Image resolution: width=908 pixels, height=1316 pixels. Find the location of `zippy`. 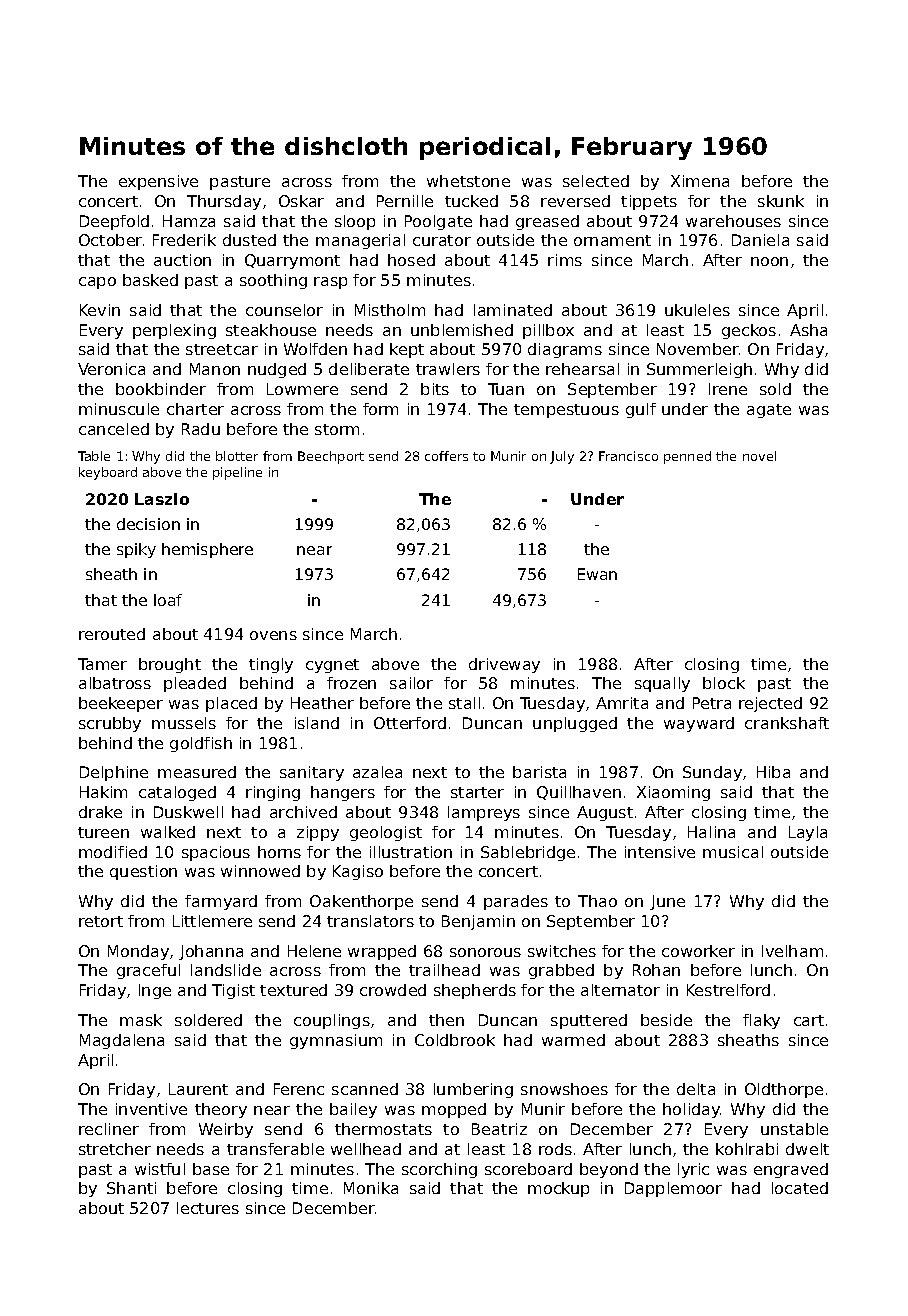

zippy is located at coordinates (318, 833).
